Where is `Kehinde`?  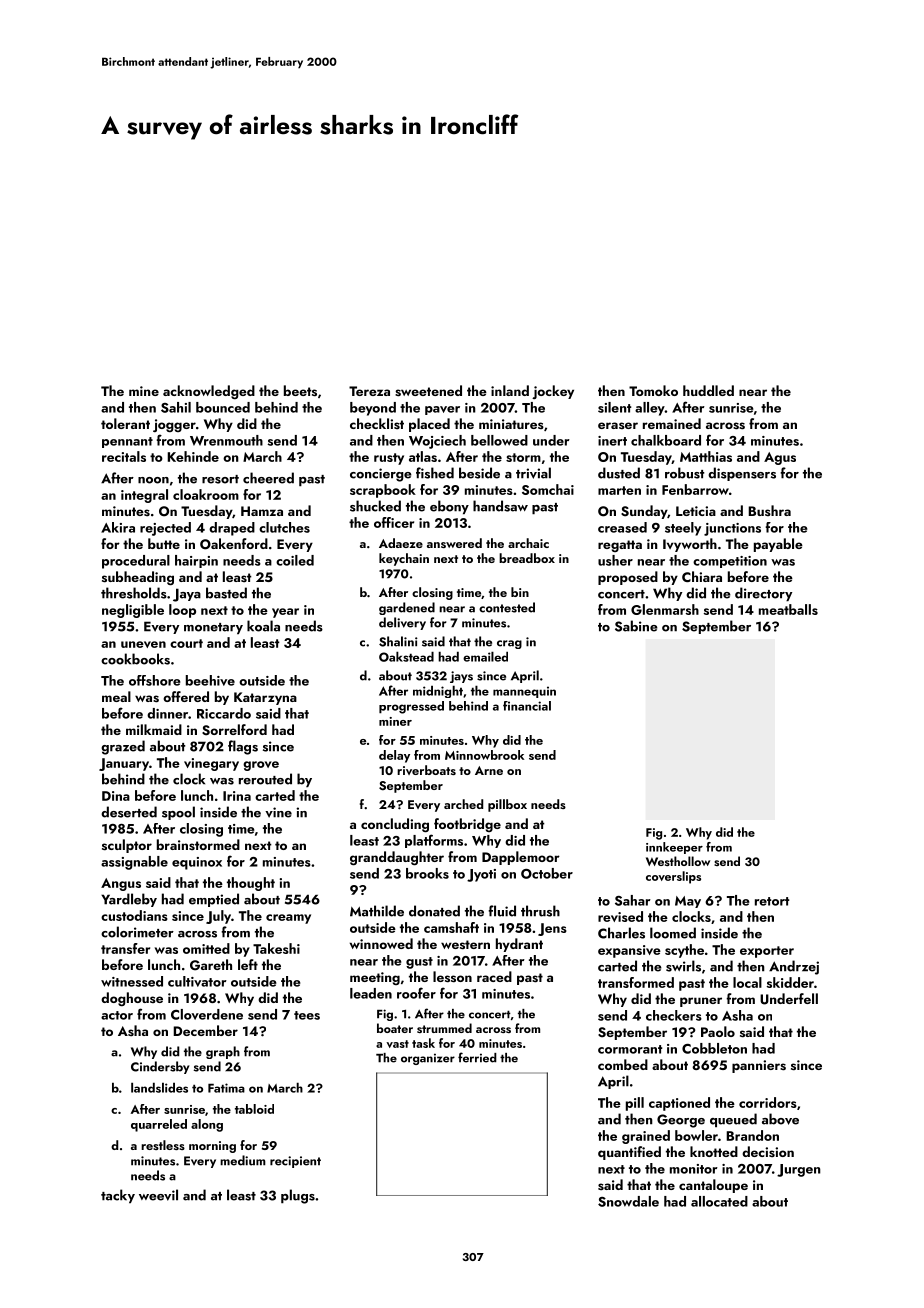
Kehinde is located at coordinates (193, 456).
